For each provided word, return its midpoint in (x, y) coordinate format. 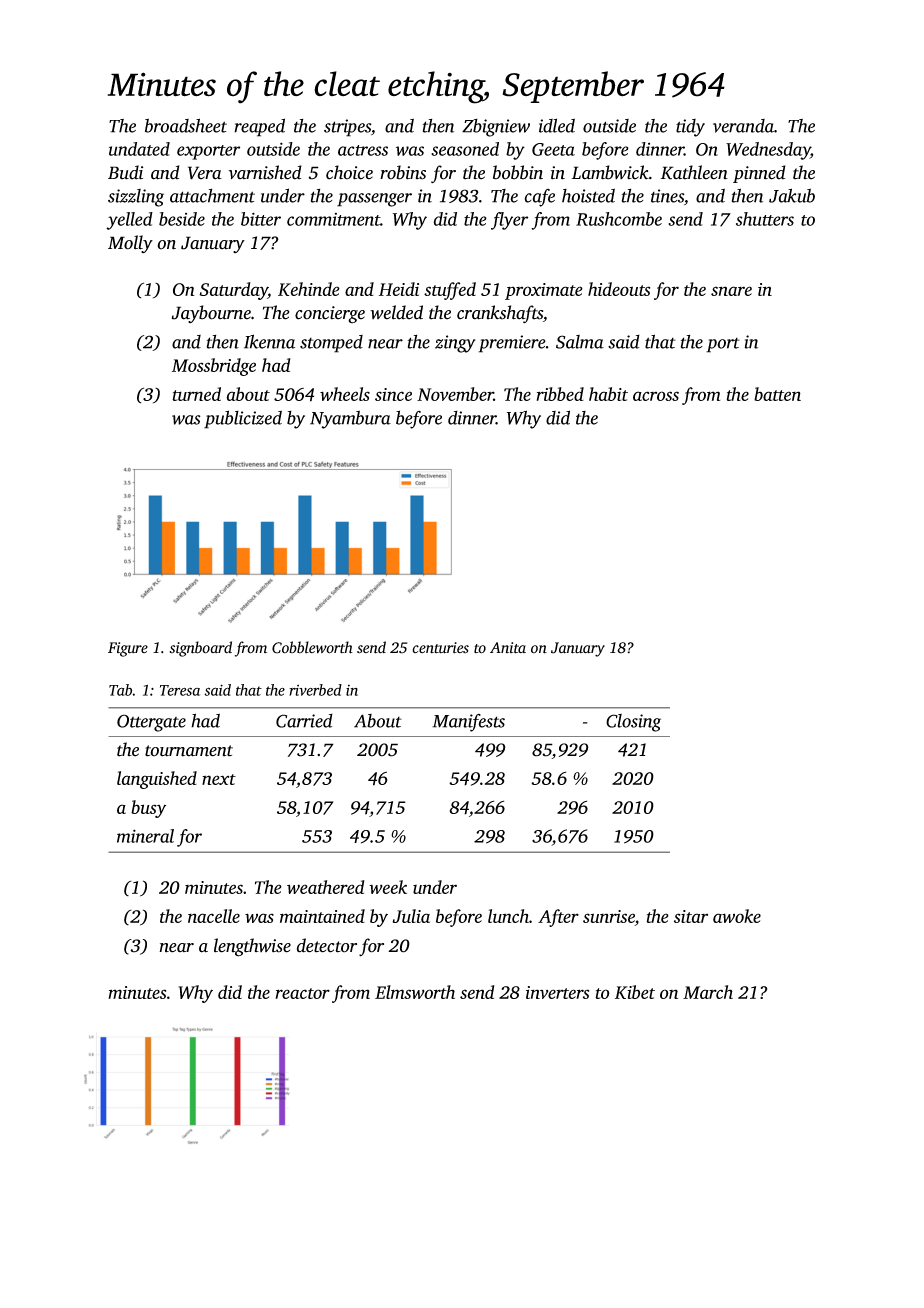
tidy (690, 128)
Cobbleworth (312, 647)
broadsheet (186, 125)
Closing (633, 723)
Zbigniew (496, 128)
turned (196, 394)
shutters (765, 219)
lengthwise (252, 947)
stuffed (450, 291)
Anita (508, 648)
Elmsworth (415, 992)
